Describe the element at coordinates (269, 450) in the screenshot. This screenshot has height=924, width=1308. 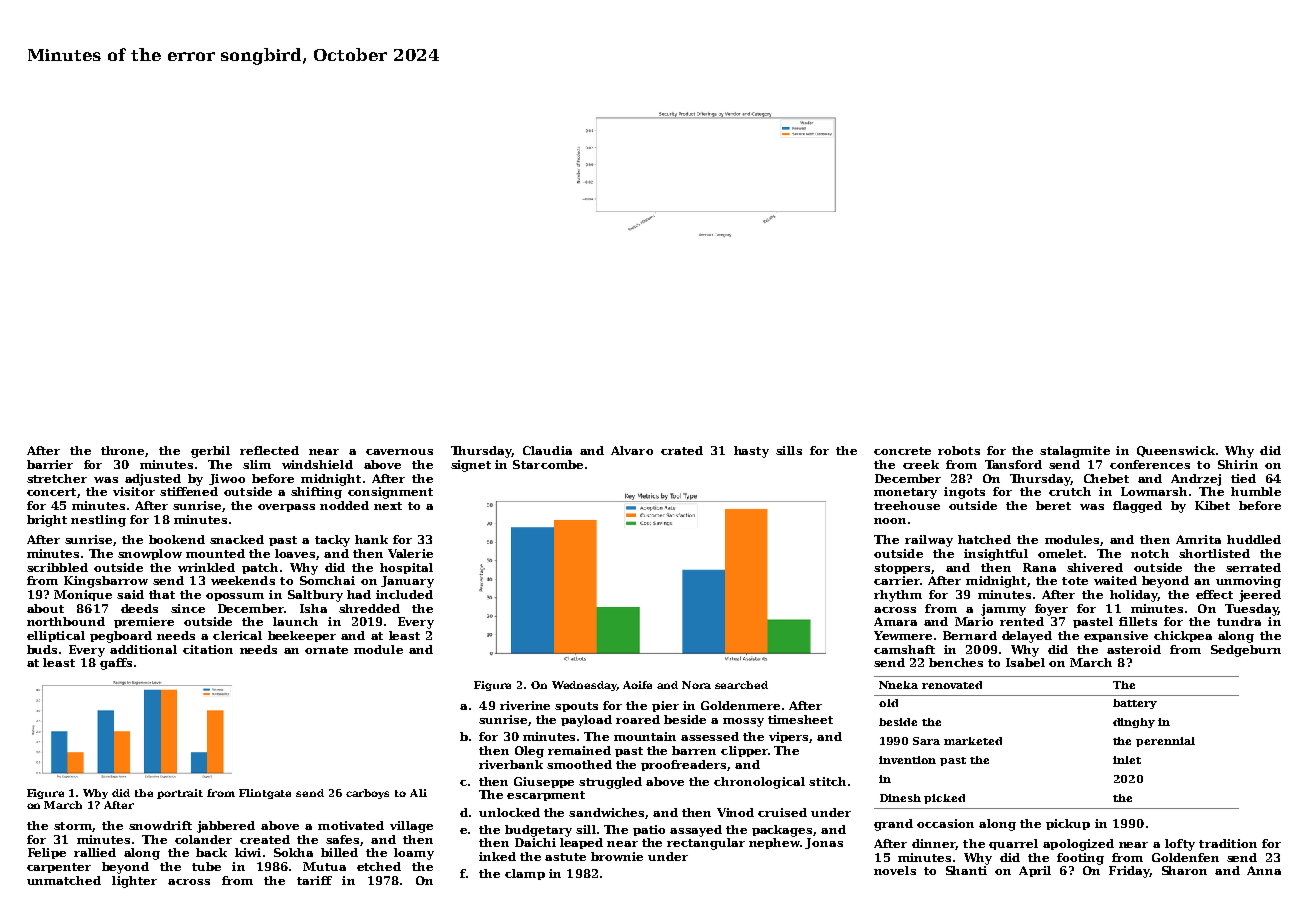
I see `reflected` at that location.
